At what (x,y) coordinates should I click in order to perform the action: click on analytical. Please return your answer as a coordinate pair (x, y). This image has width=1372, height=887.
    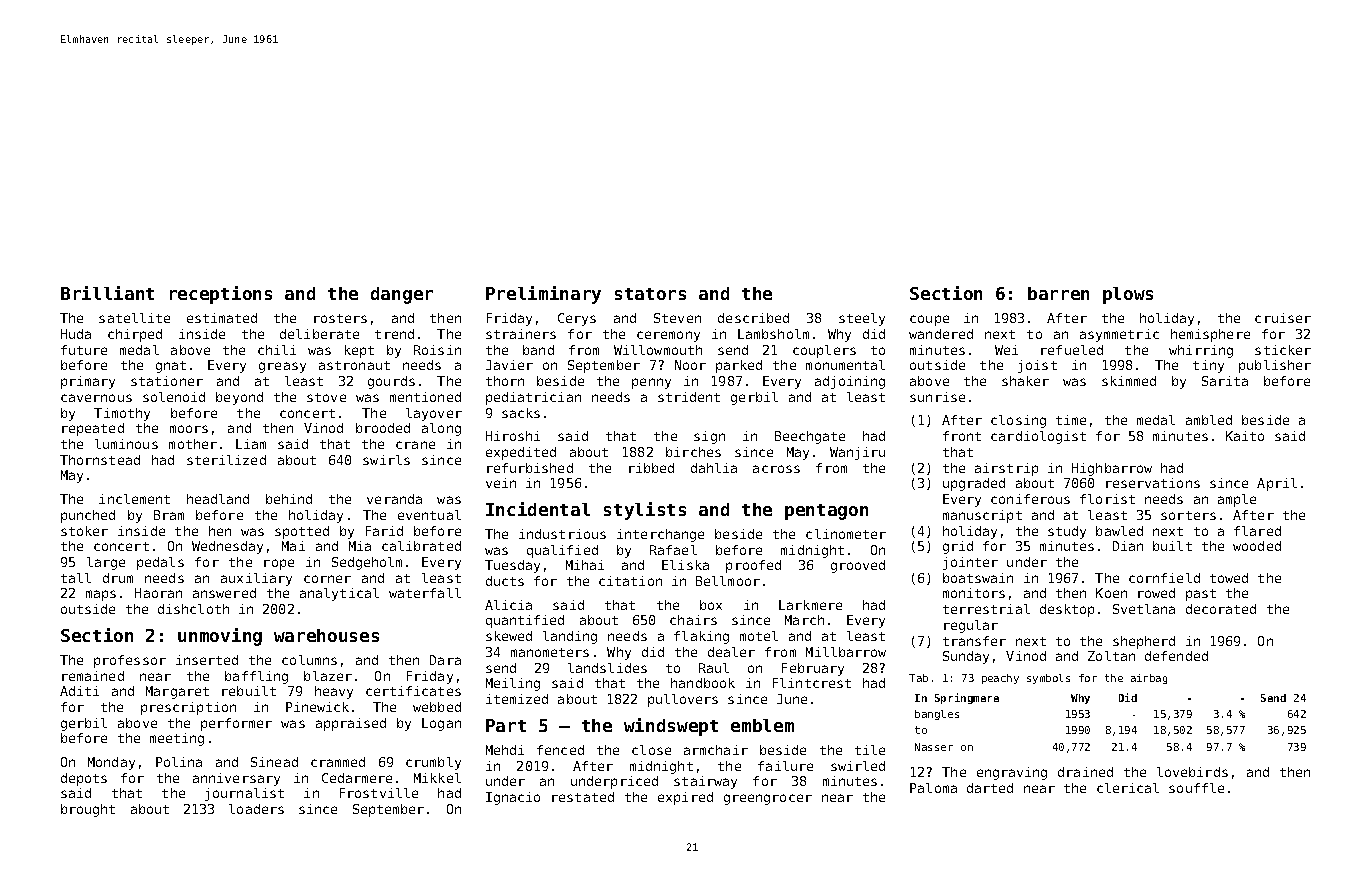
    Looking at the image, I should click on (339, 594).
